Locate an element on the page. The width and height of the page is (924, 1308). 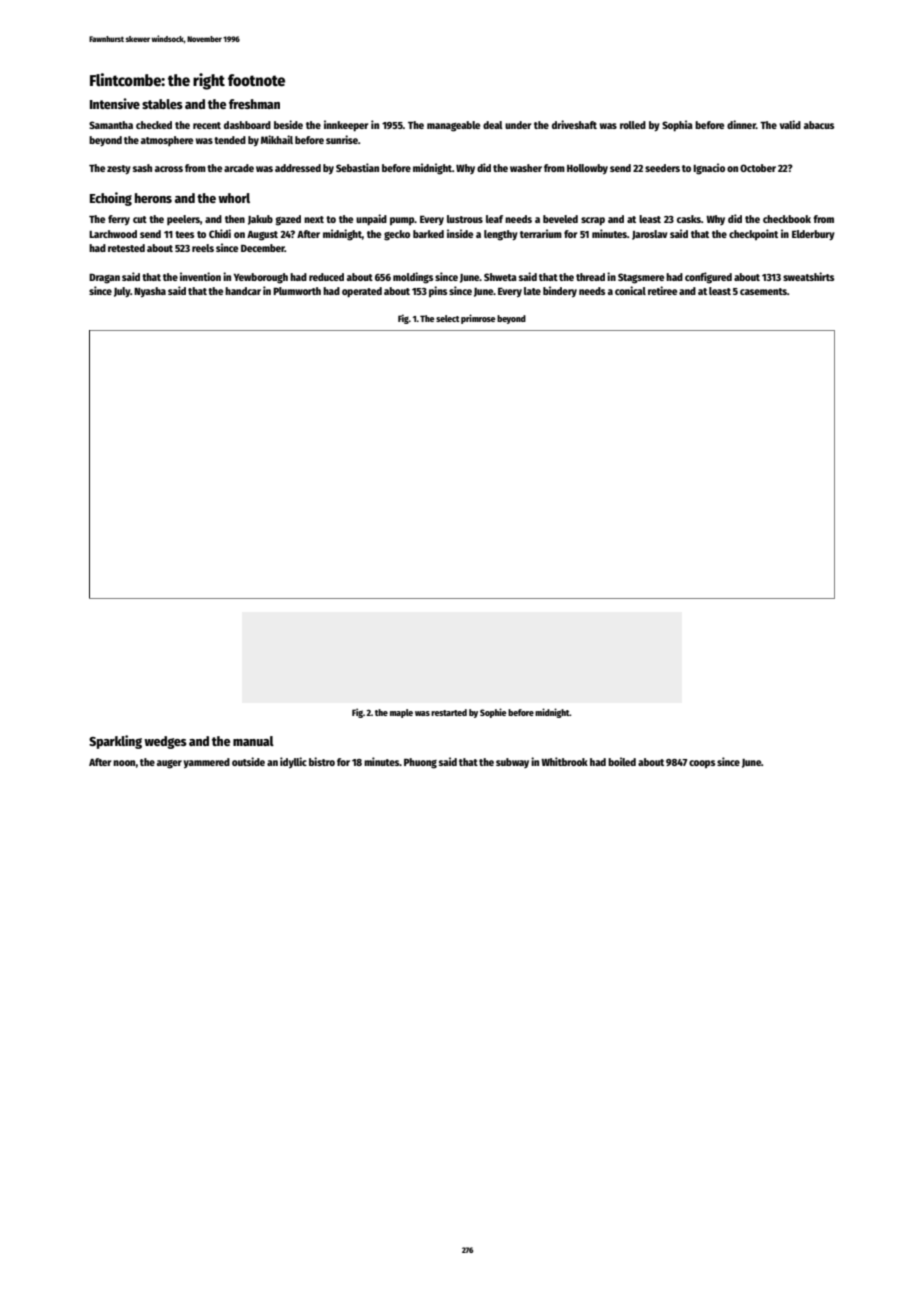
configured is located at coordinates (708, 278).
